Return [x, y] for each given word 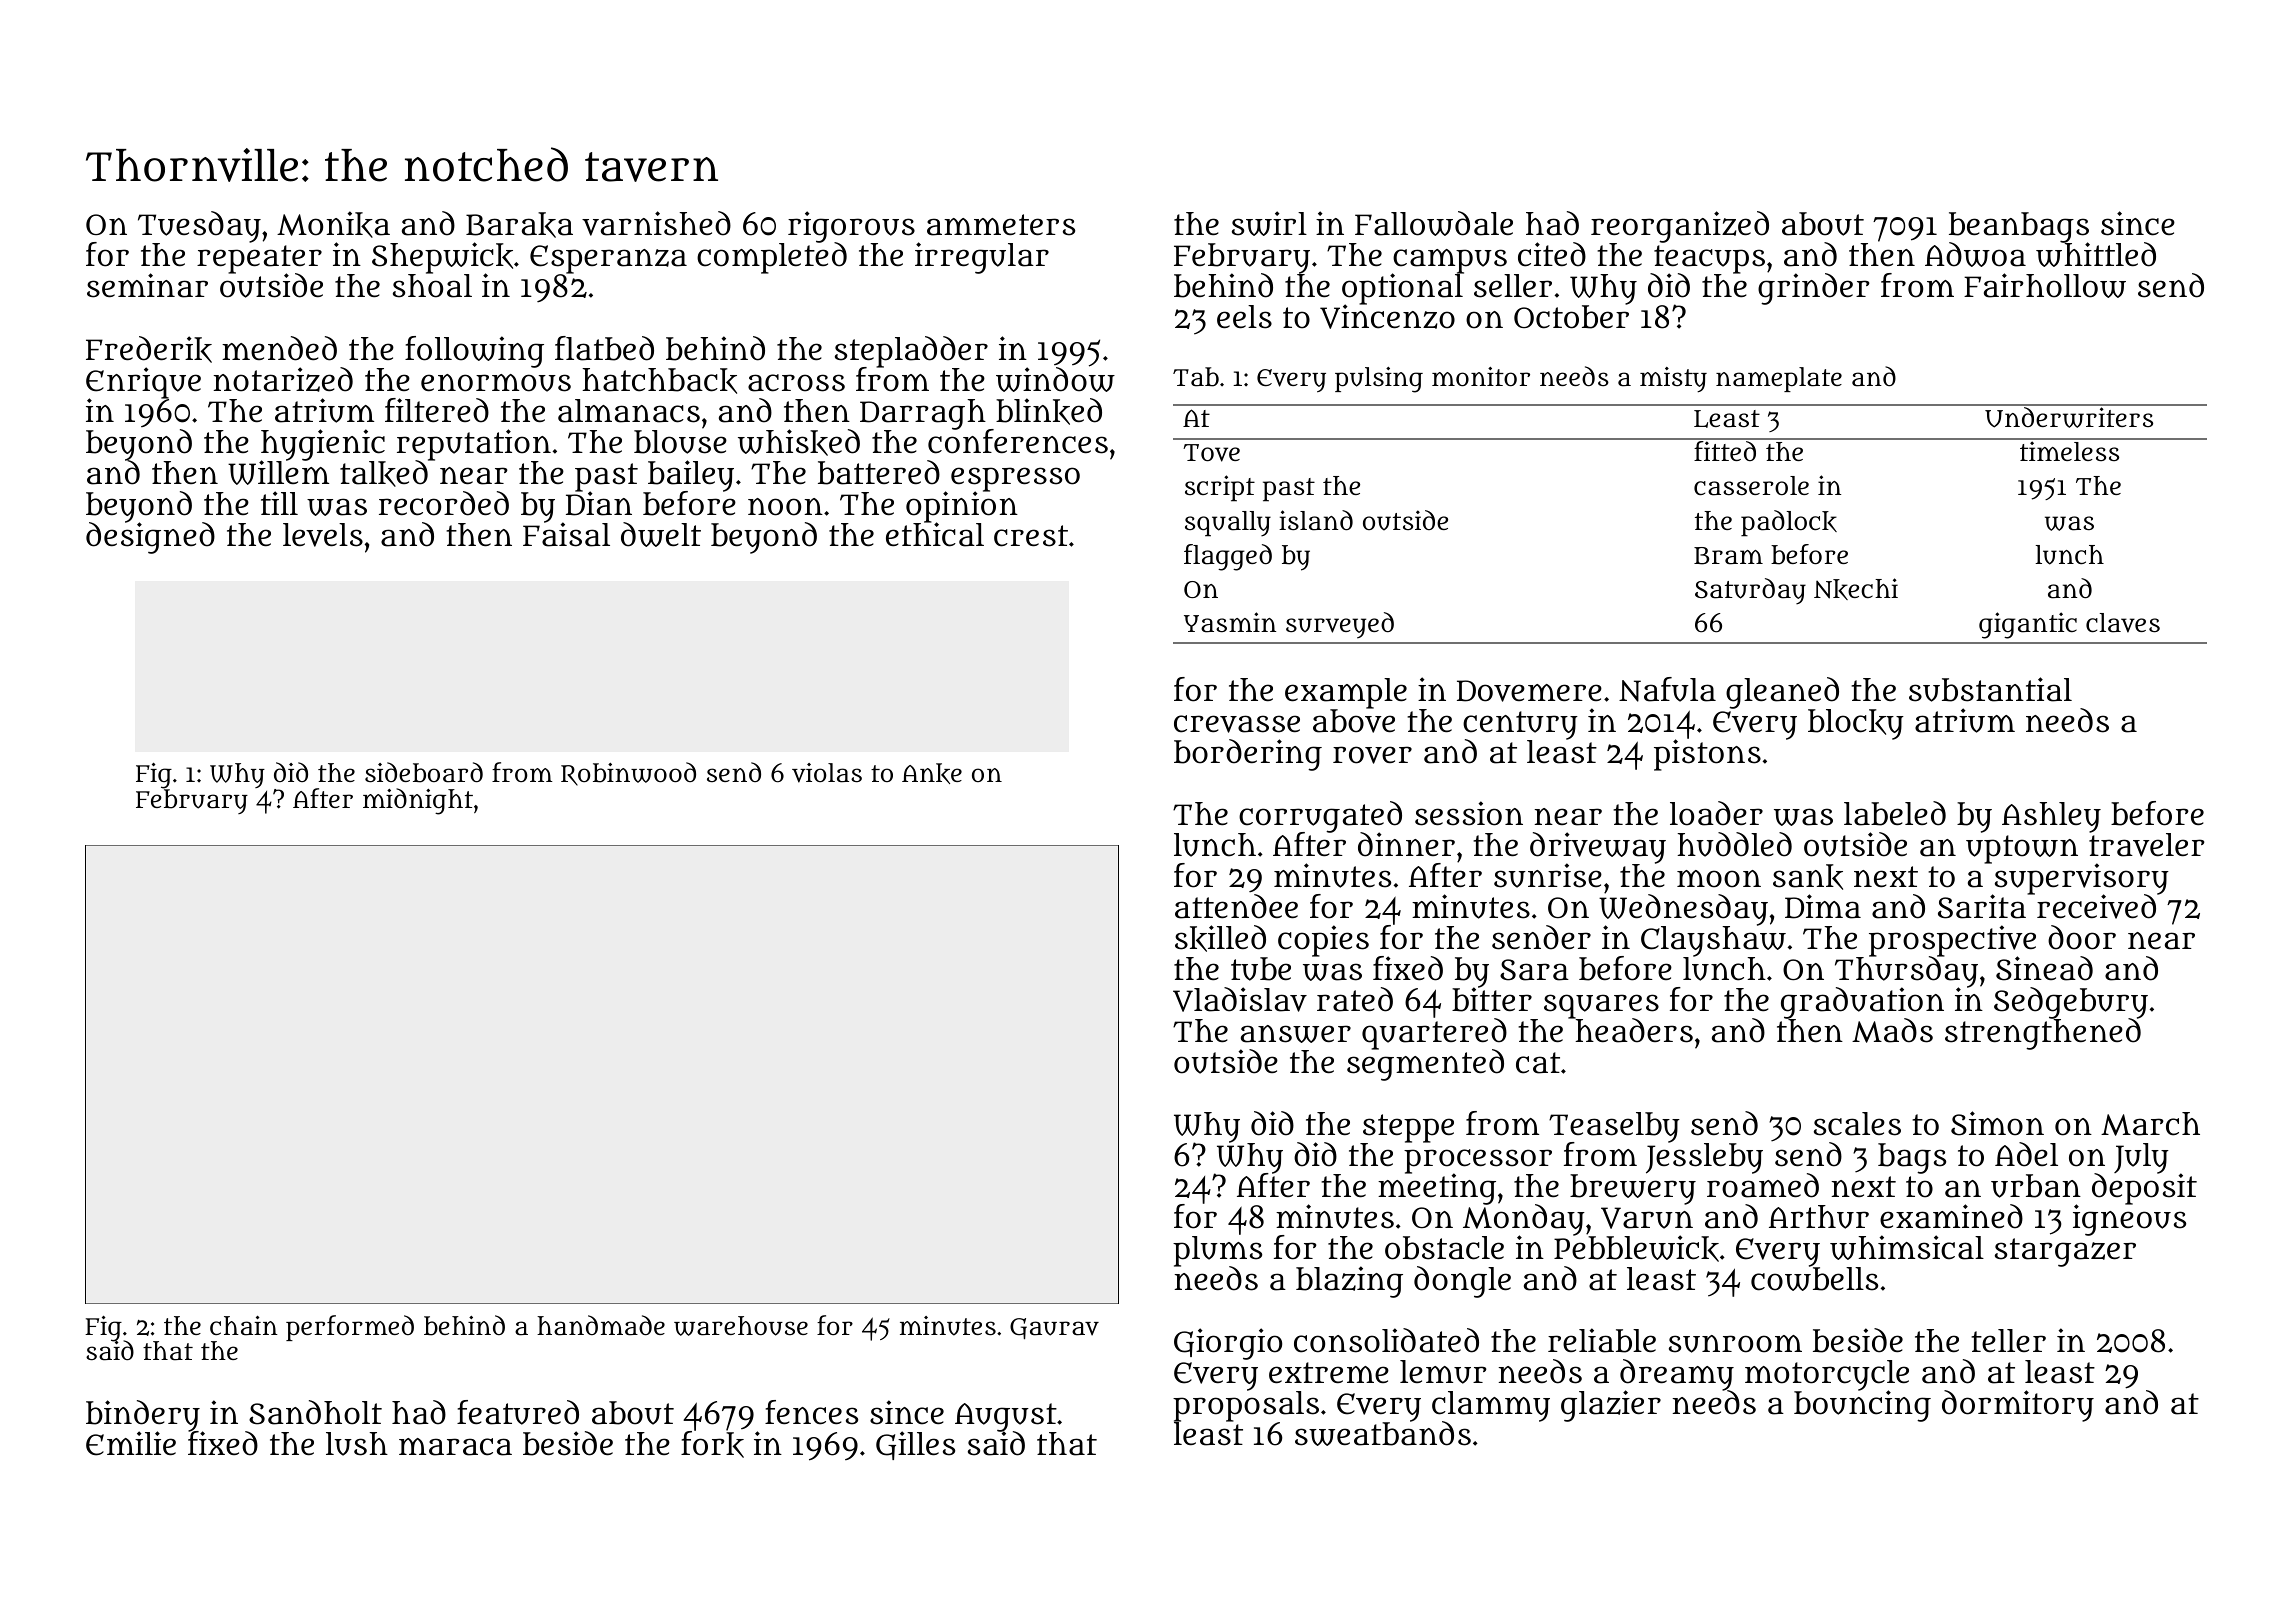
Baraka [519, 225]
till [279, 503]
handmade [601, 1325]
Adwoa [1975, 254]
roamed [1763, 1186]
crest [1031, 536]
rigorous [851, 227]
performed [350, 1328]
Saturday [1750, 591]
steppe [1408, 1128]
